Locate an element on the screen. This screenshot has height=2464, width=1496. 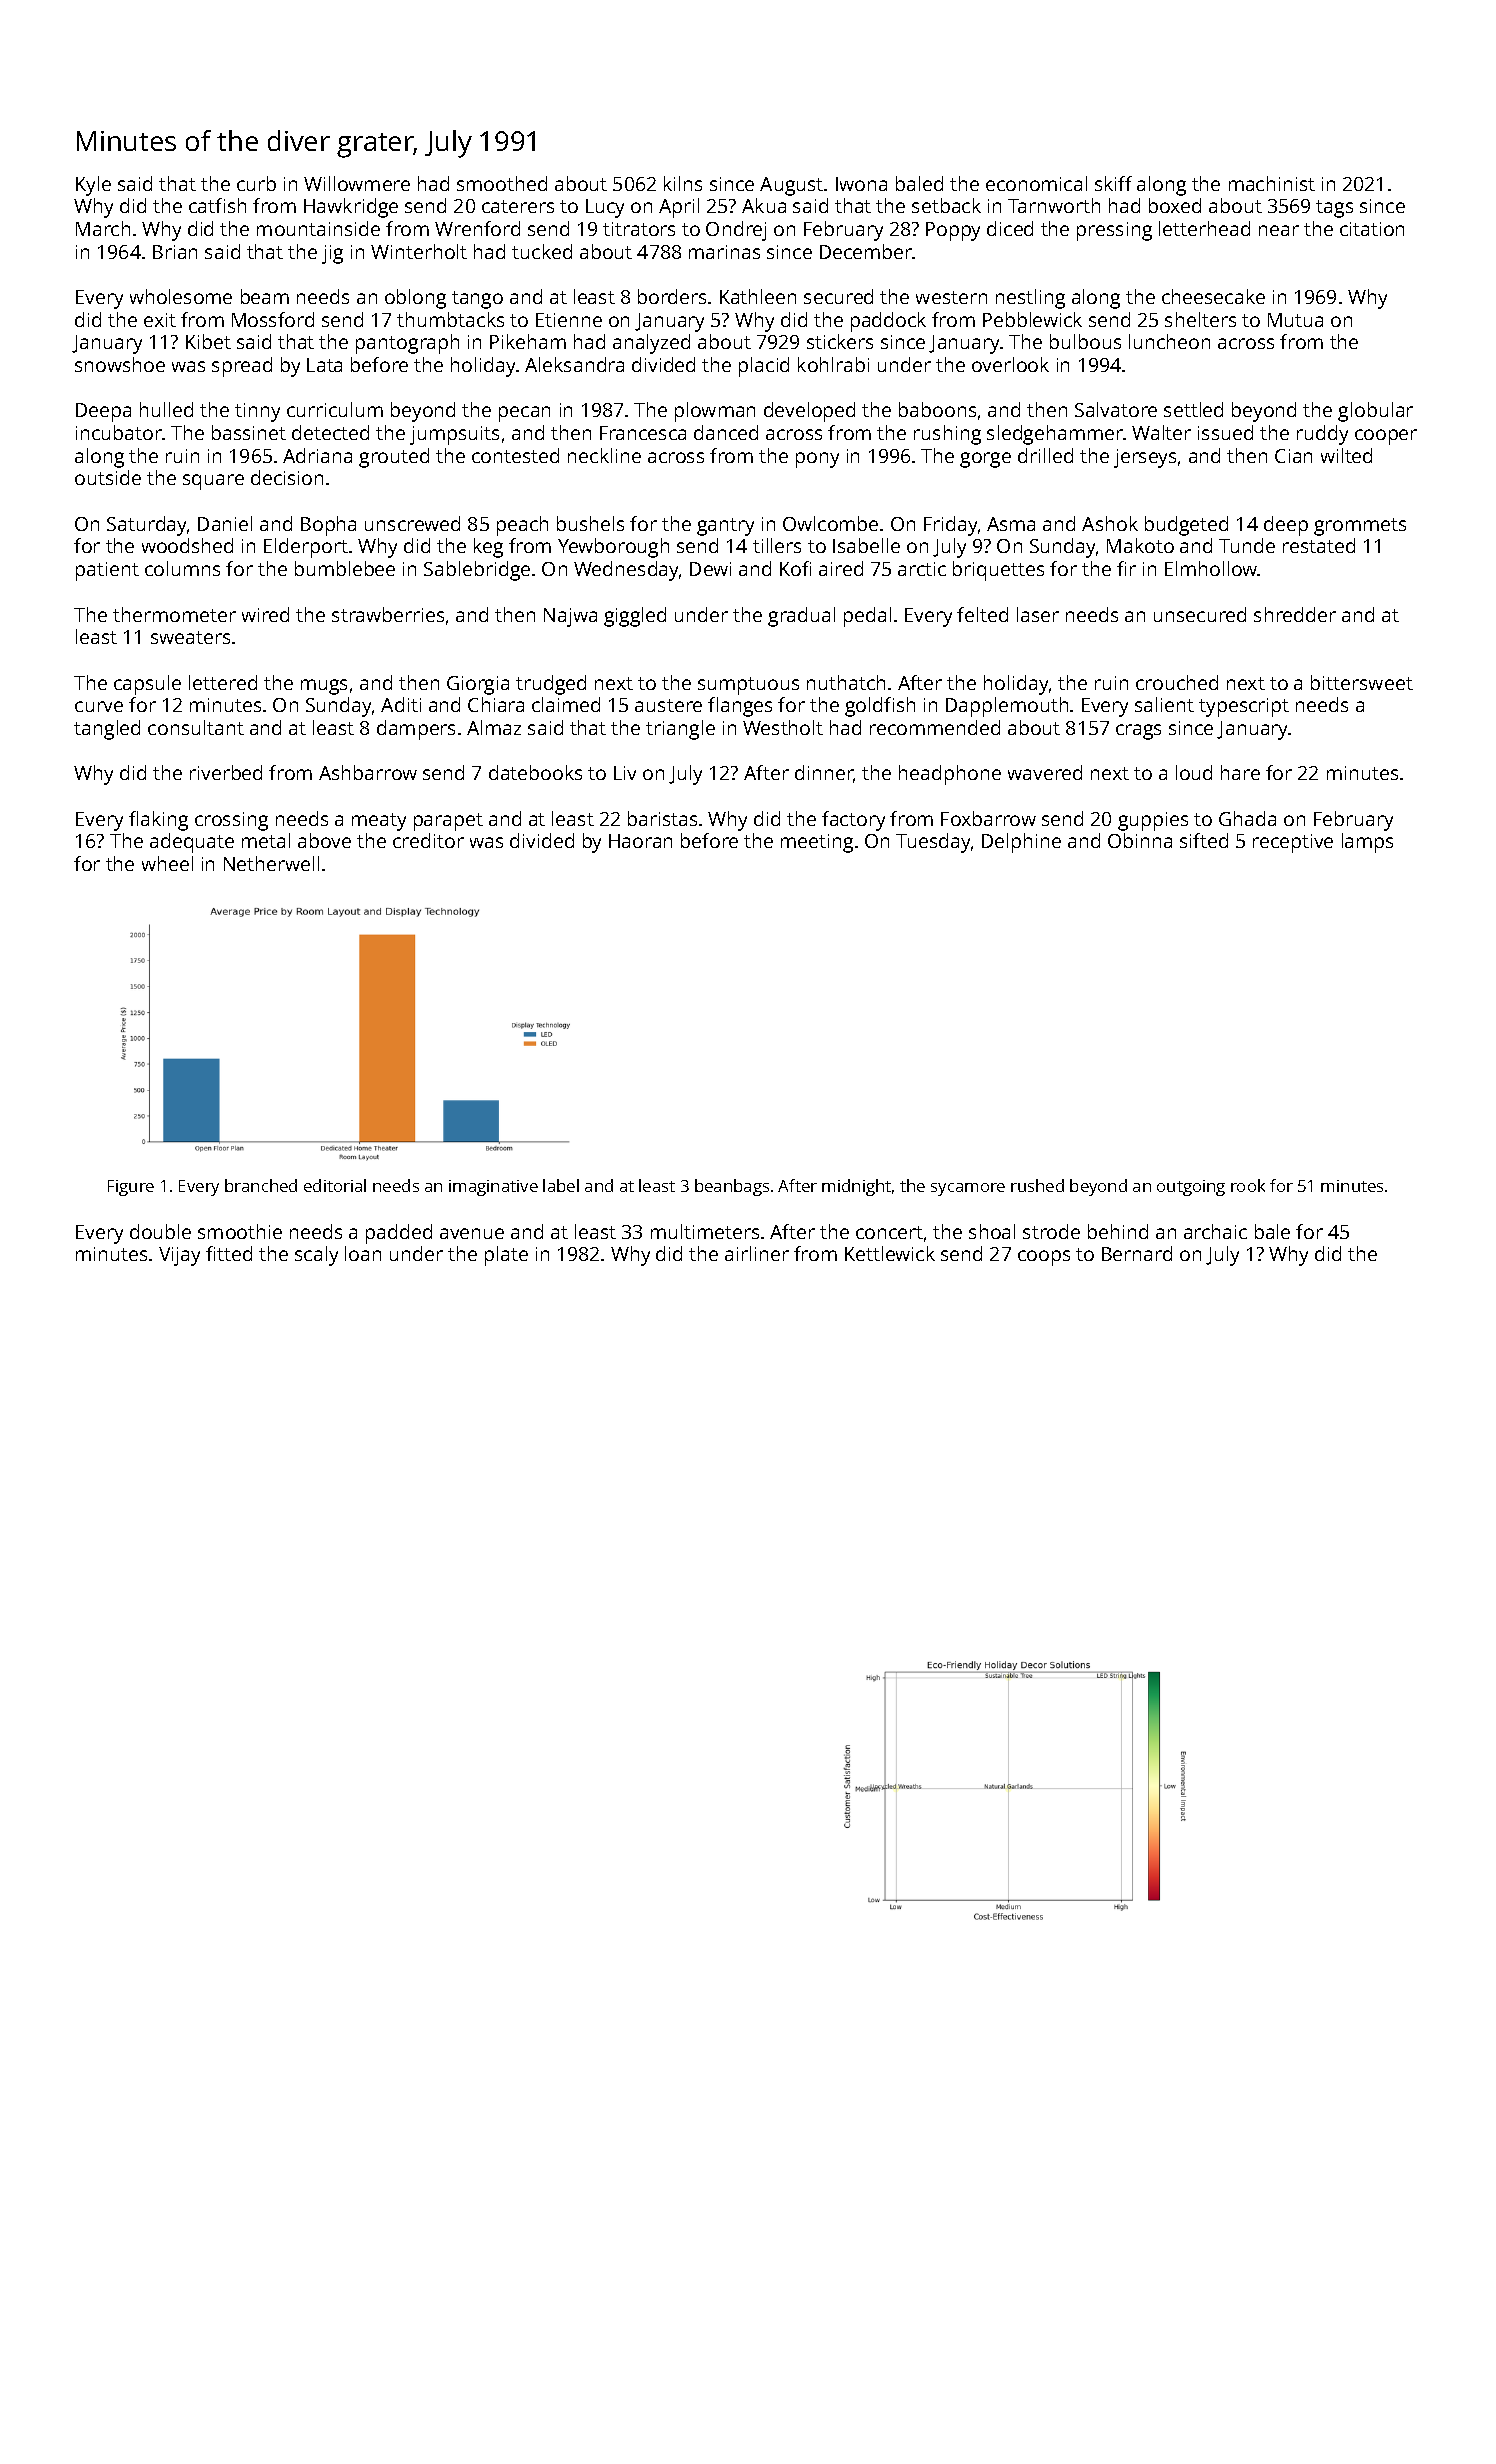
machinist is located at coordinates (1272, 183).
